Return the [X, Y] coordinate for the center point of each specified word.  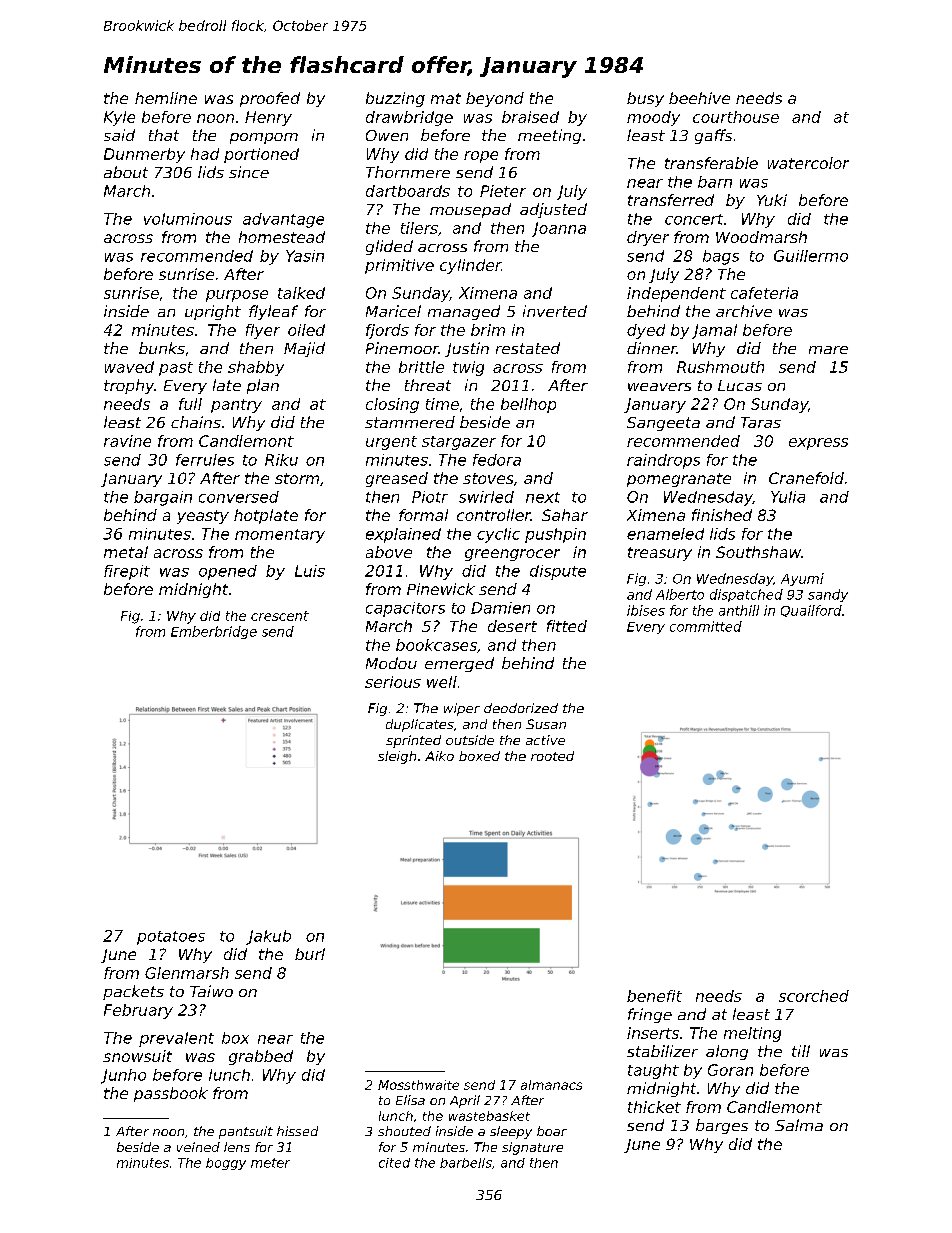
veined [198, 1147]
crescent [280, 616]
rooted [552, 756]
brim [488, 330]
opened [228, 572]
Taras [761, 422]
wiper [462, 709]
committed [706, 626]
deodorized [521, 708]
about [126, 172]
